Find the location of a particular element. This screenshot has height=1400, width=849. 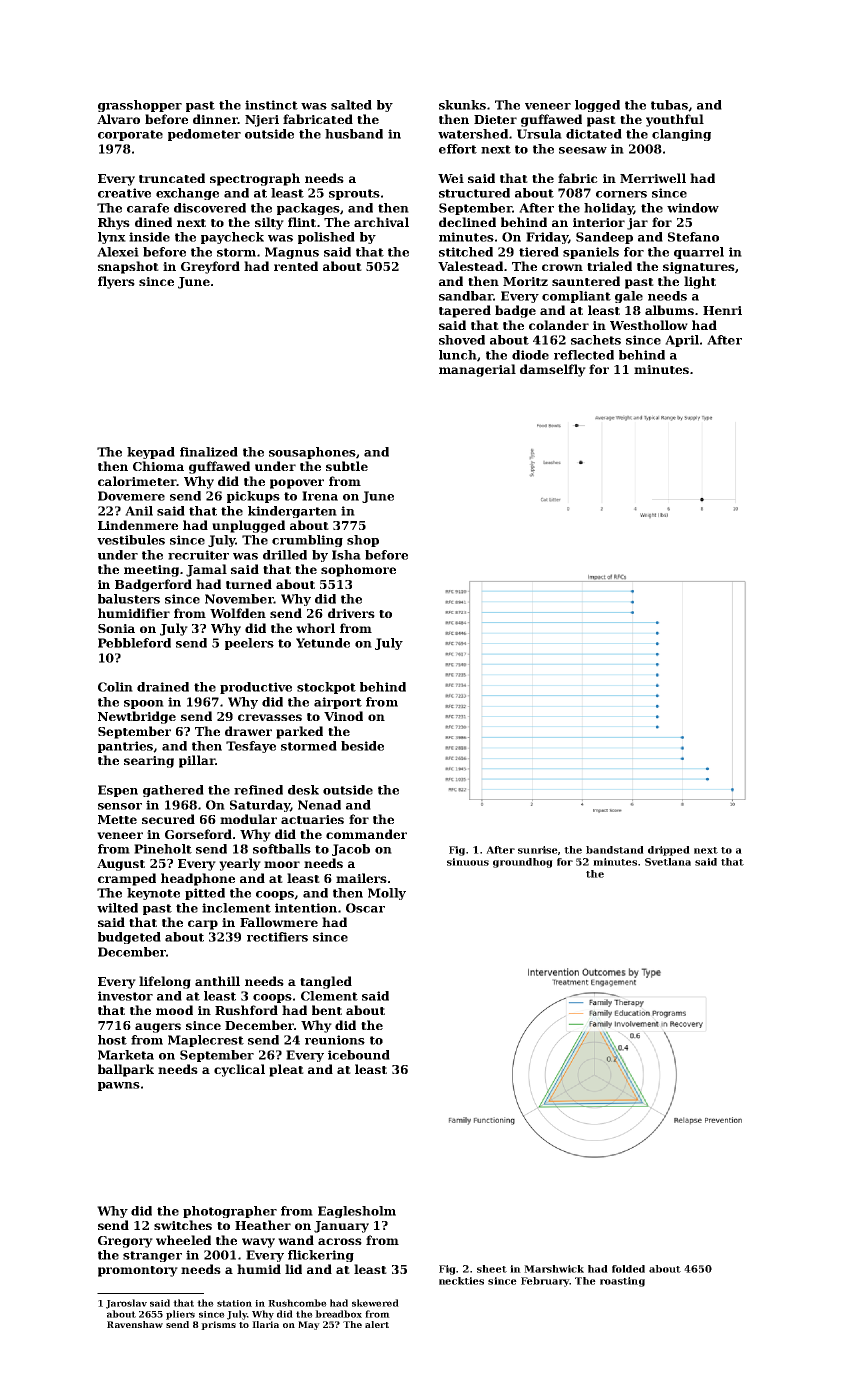

pawns is located at coordinates (119, 1086).
